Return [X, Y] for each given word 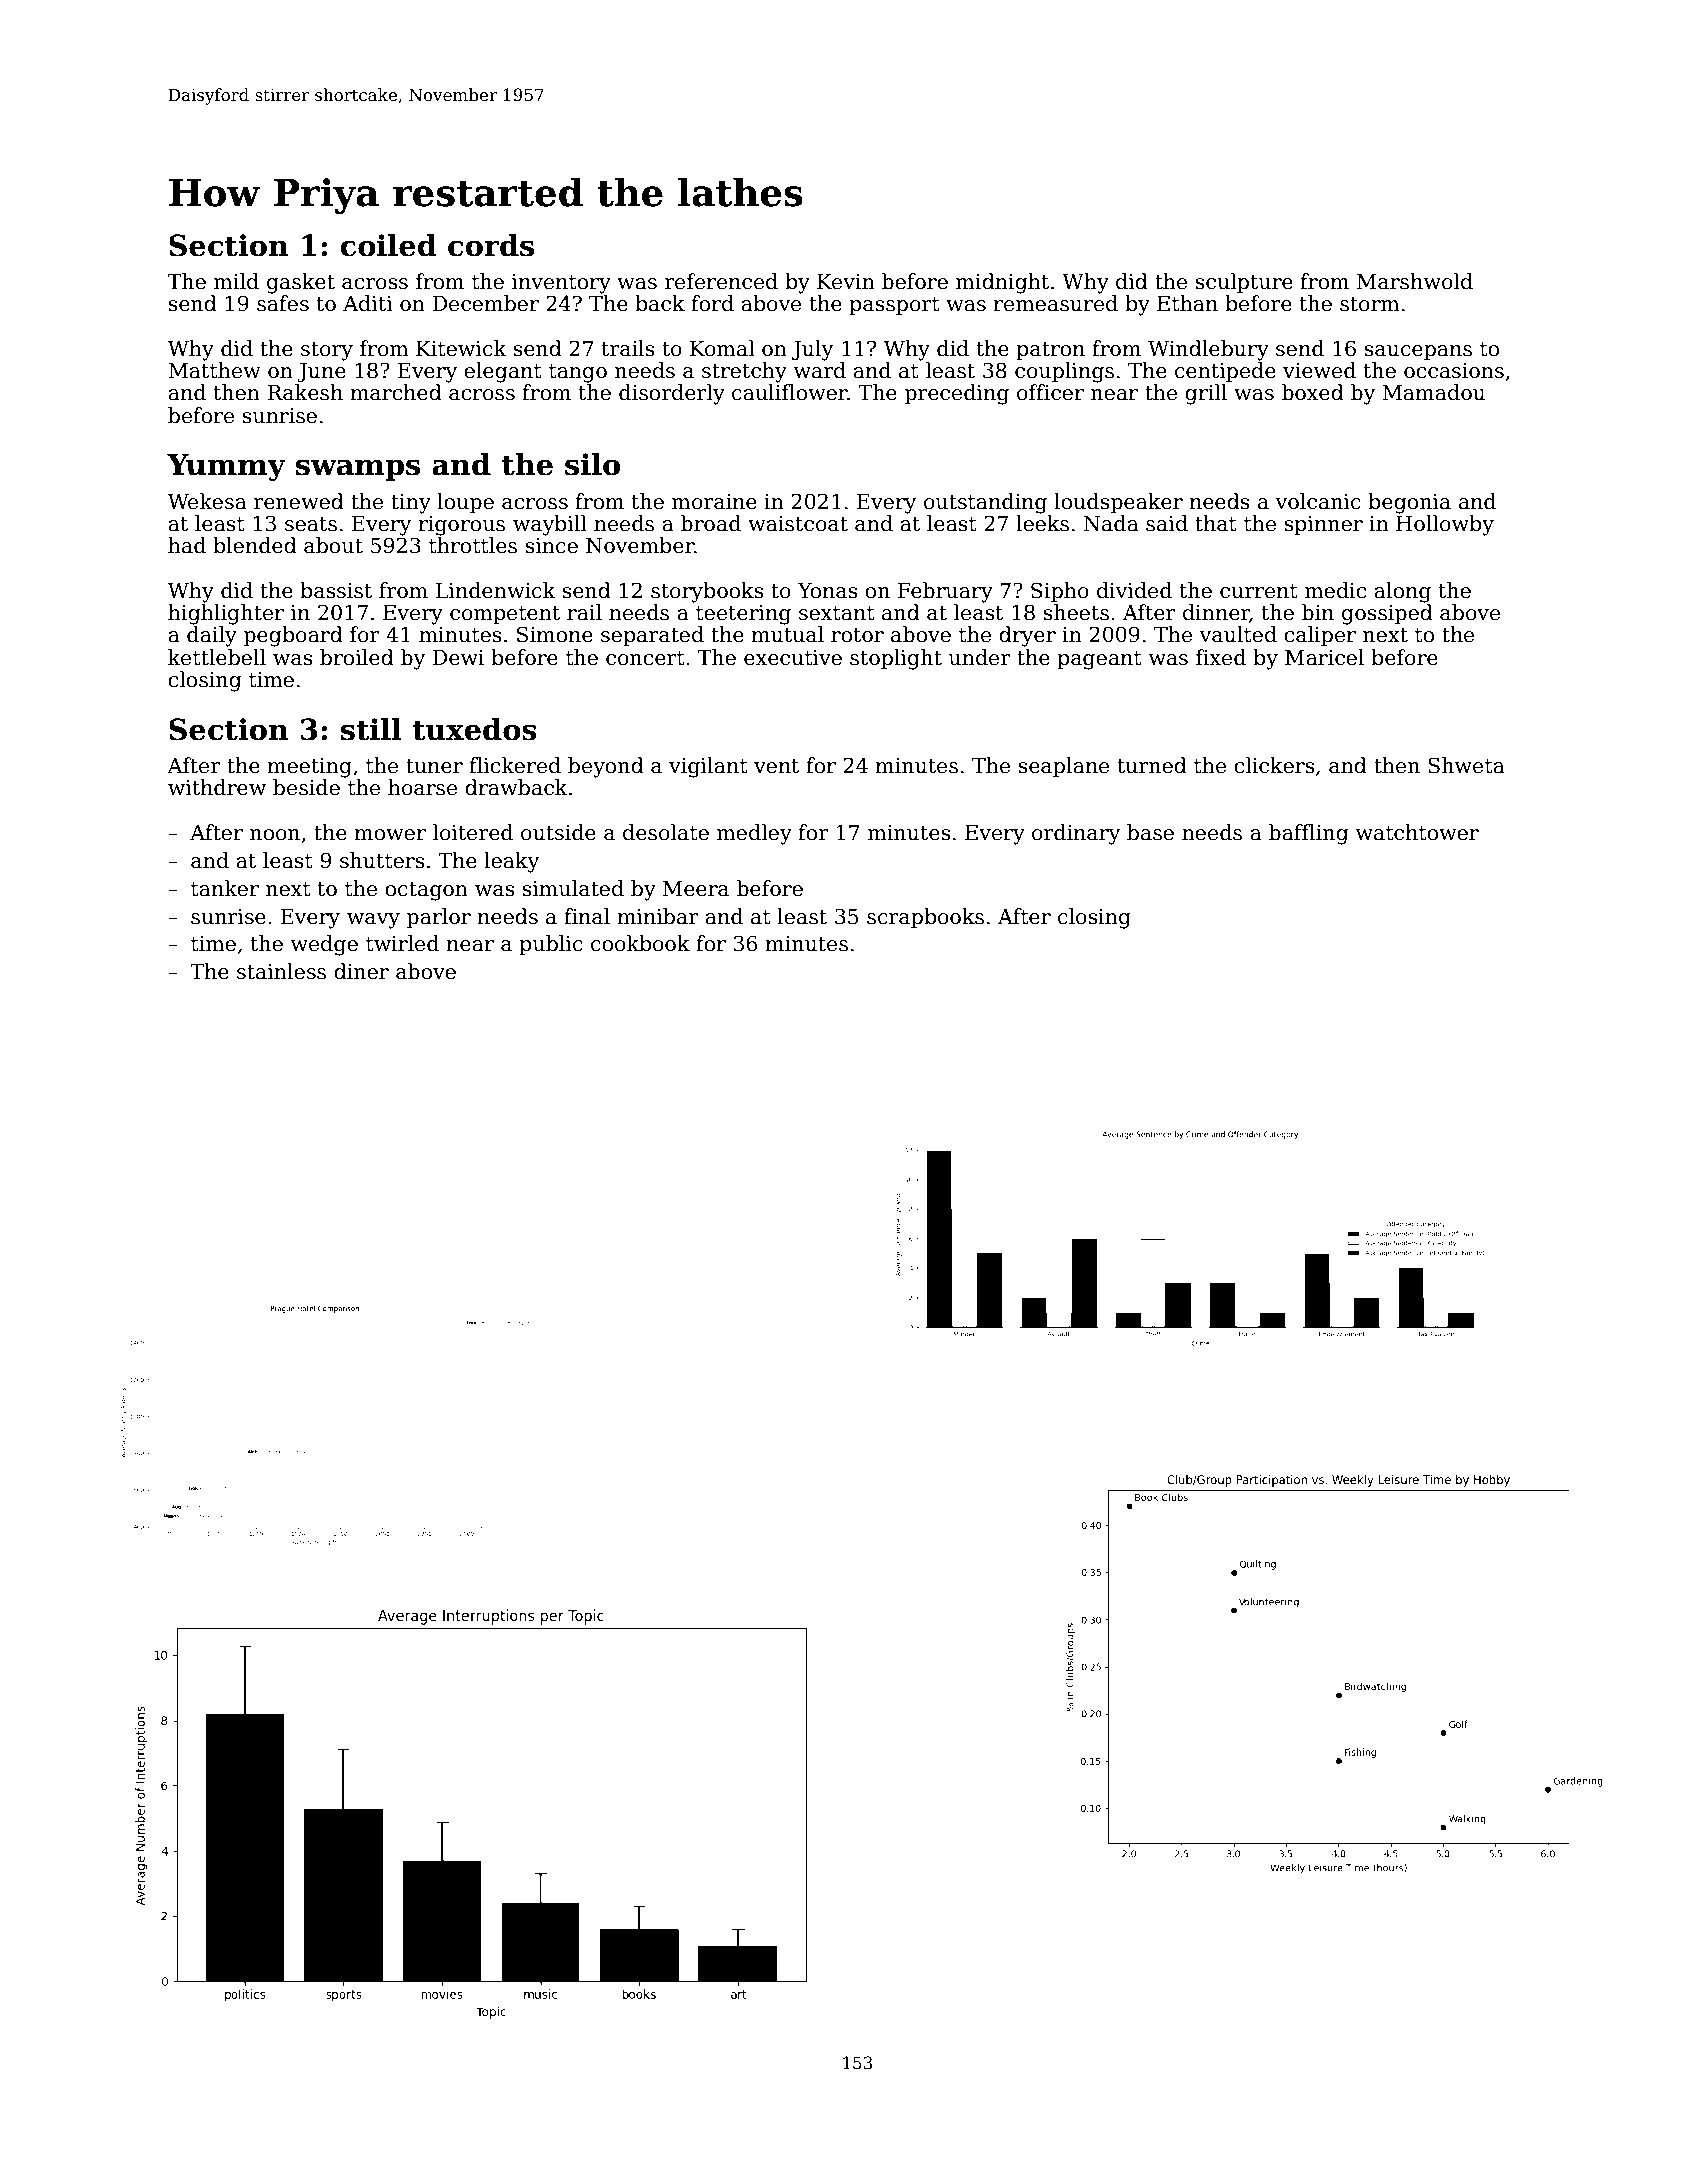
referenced [721, 281]
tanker [225, 888]
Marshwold [1415, 281]
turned [1152, 765]
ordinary [1076, 834]
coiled [389, 245]
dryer [1027, 636]
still [371, 729]
